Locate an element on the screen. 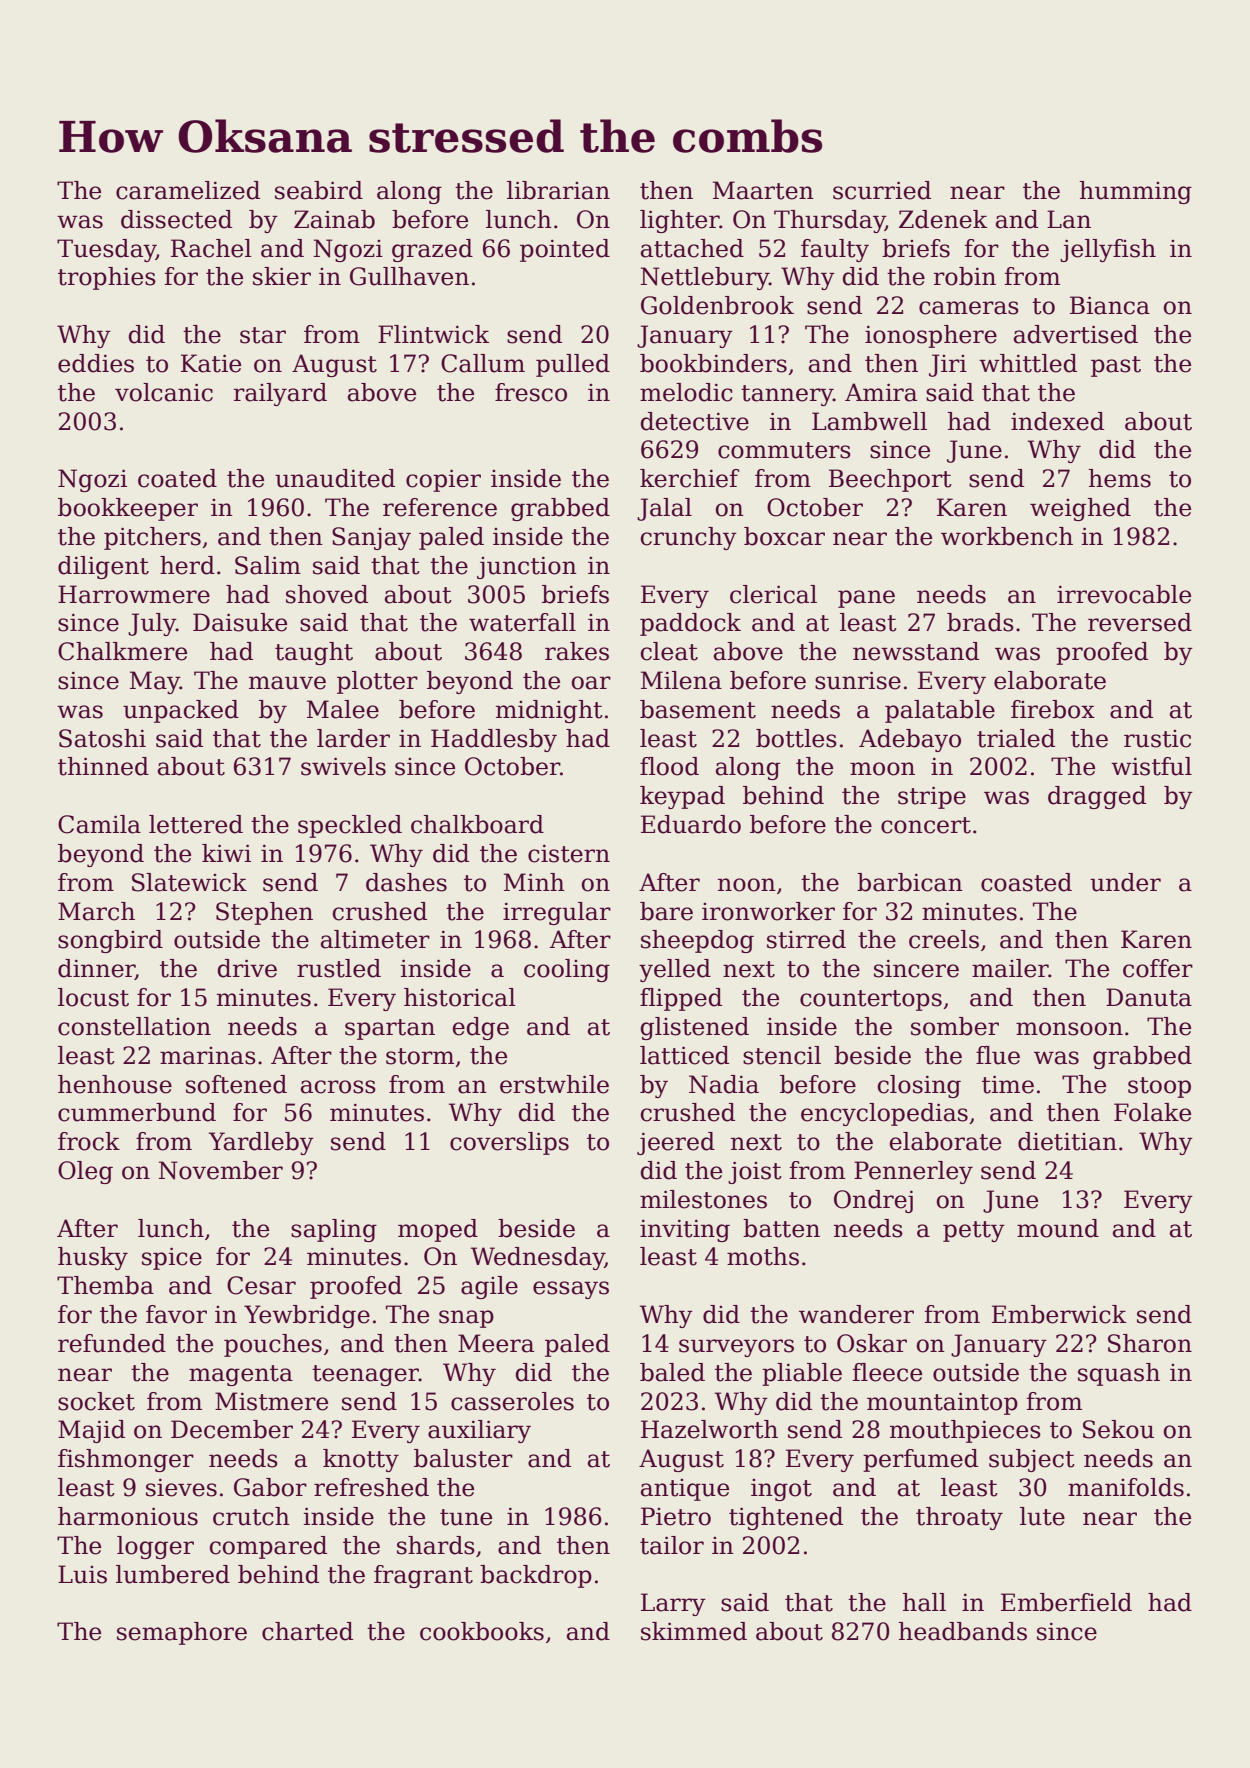 The height and width of the screenshot is (1768, 1250). Jalal is located at coordinates (664, 509).
